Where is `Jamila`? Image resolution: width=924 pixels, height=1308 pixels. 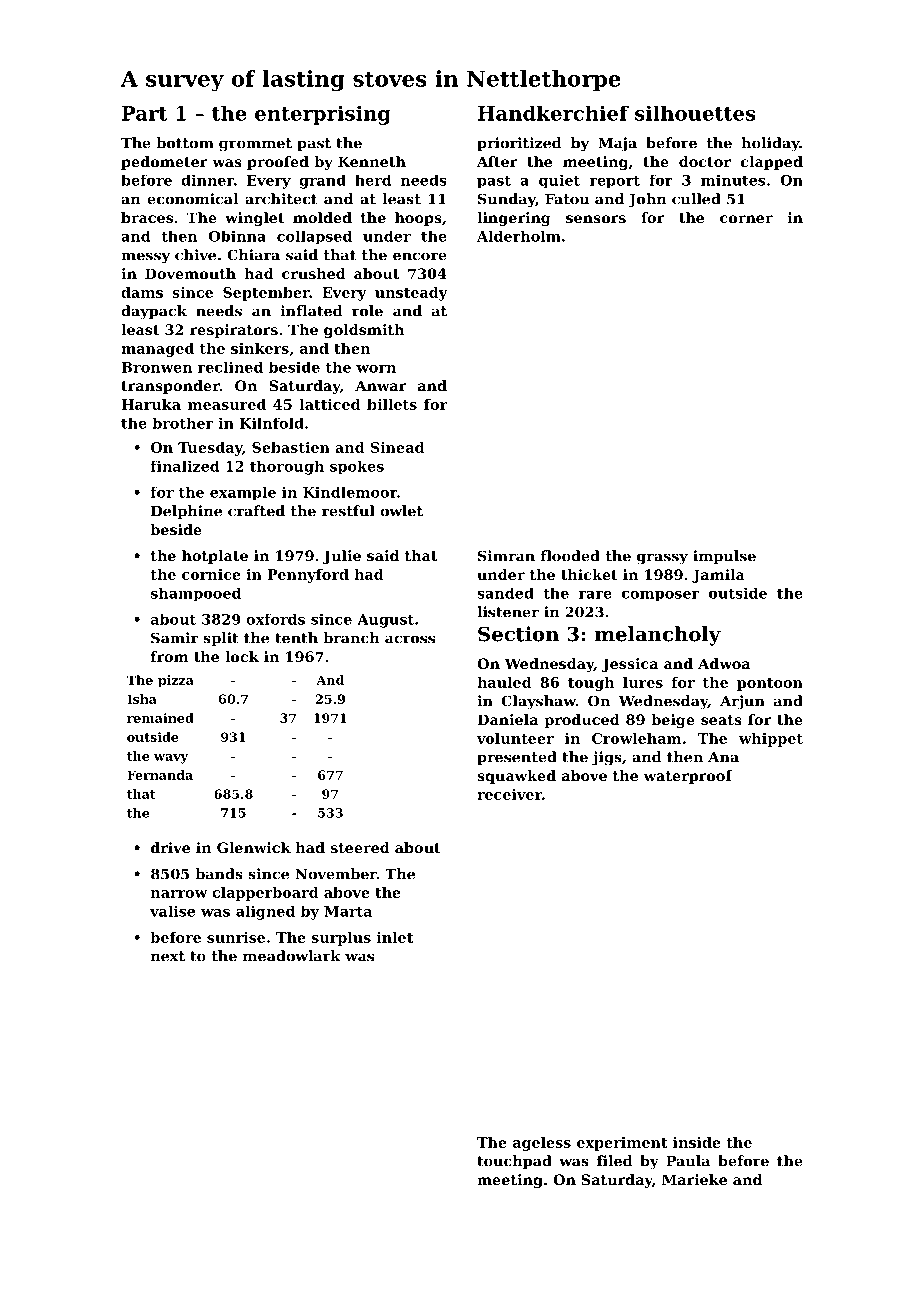 Jamila is located at coordinates (718, 576).
